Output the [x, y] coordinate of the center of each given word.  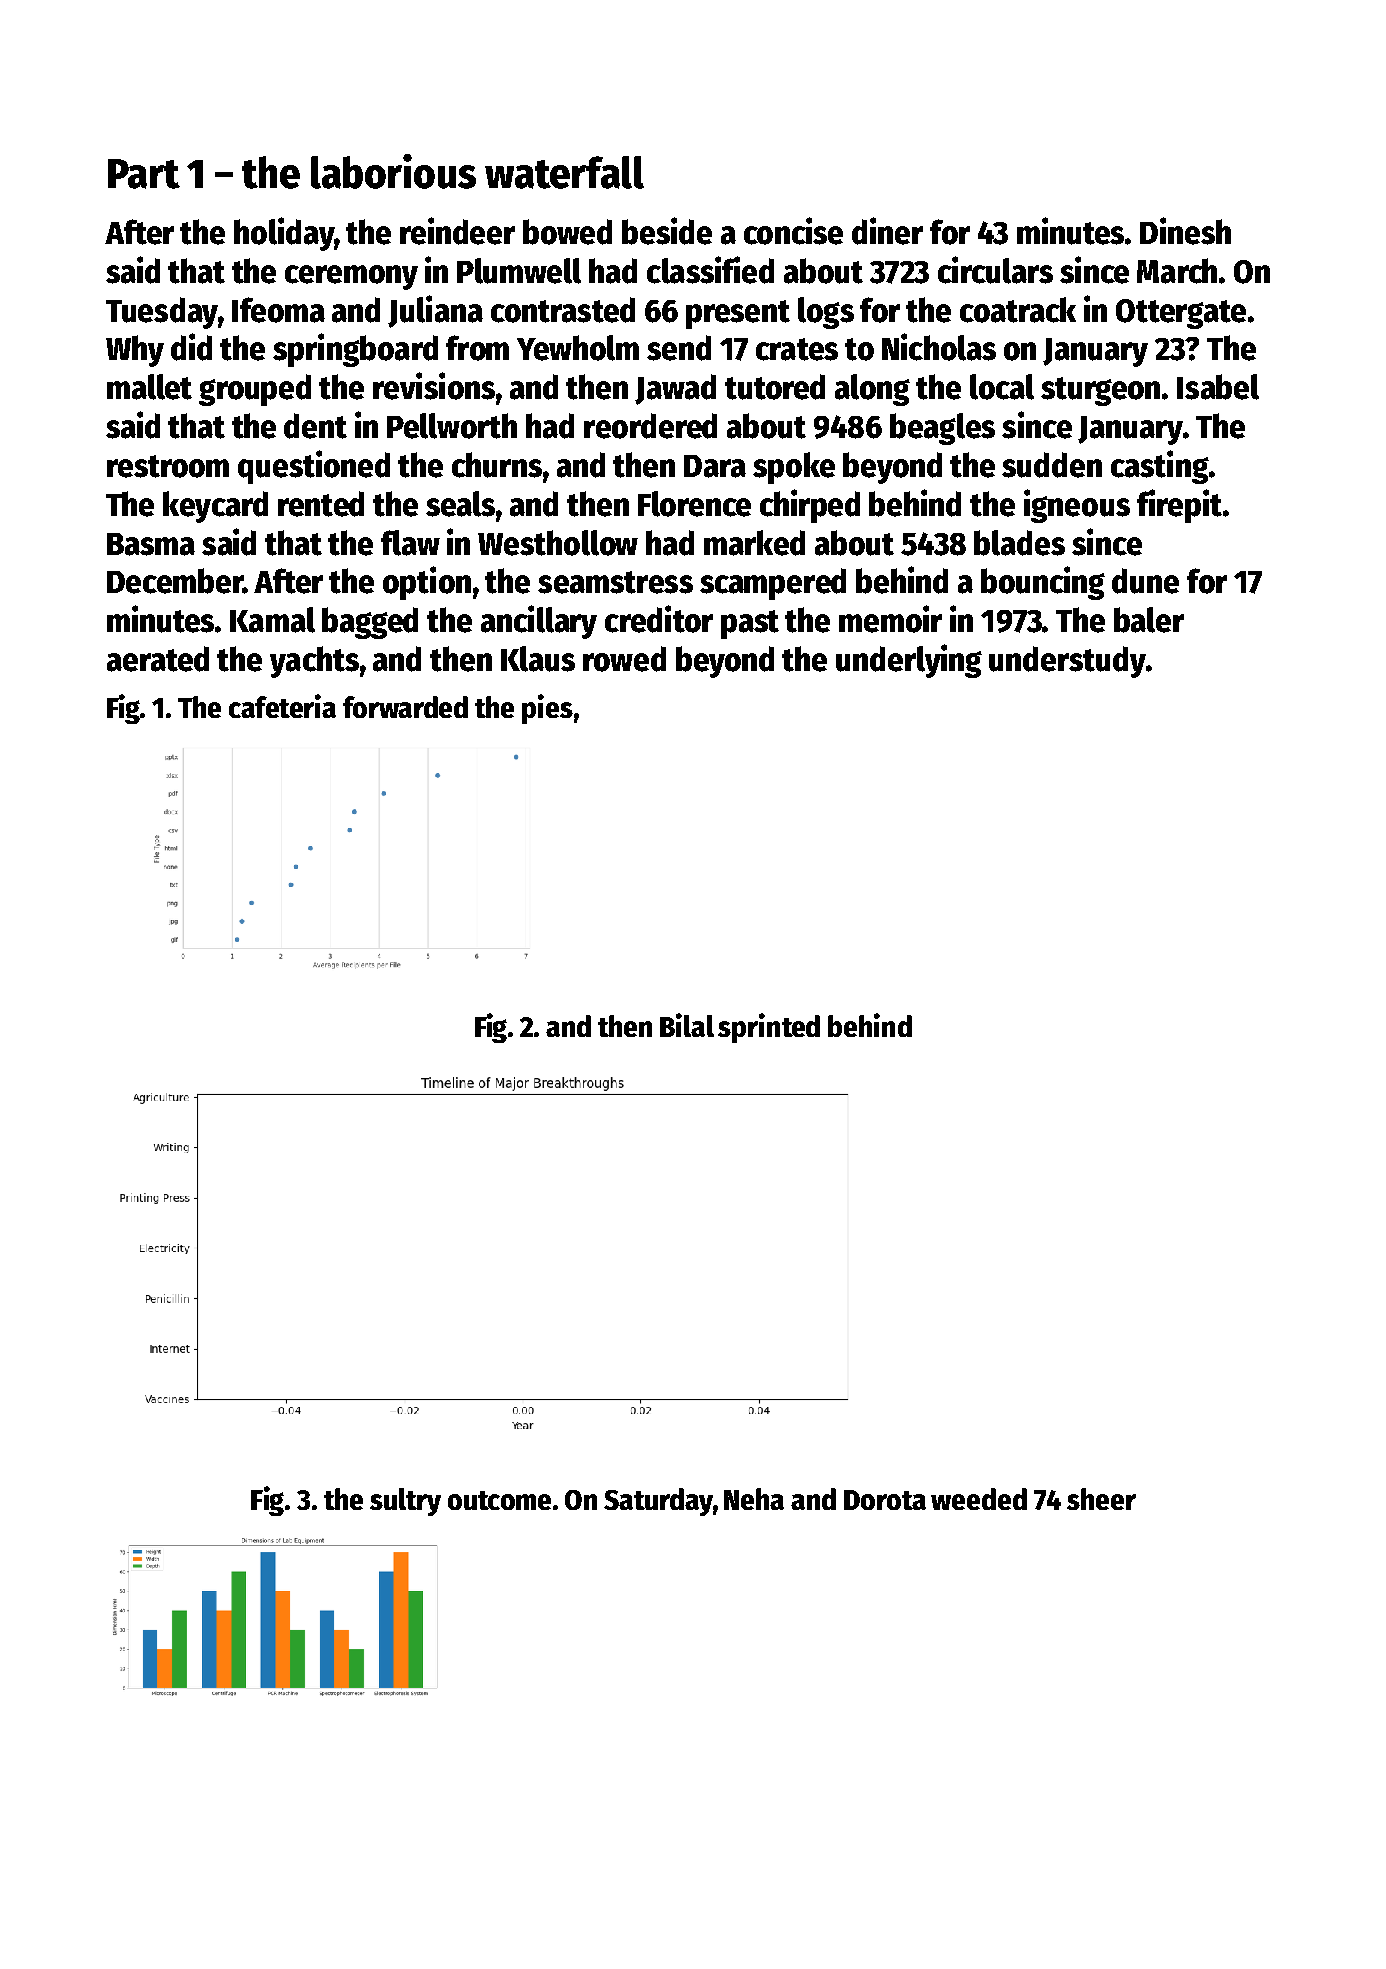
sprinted [769, 1028]
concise [793, 231]
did [191, 347]
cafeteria [282, 706]
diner [887, 231]
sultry [405, 1502]
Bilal [687, 1025]
